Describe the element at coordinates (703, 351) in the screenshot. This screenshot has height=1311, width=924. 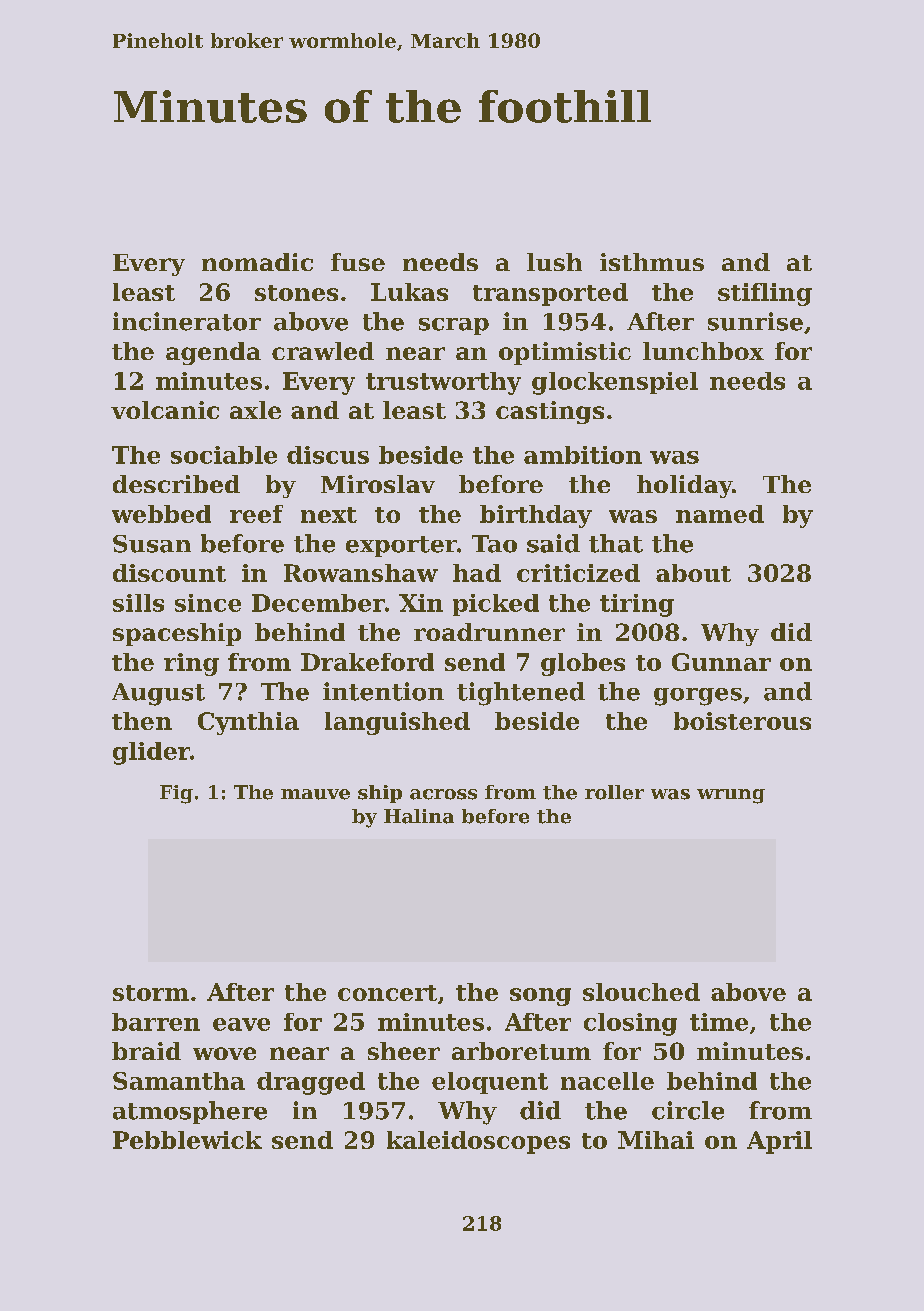
I see `lunchbox` at that location.
